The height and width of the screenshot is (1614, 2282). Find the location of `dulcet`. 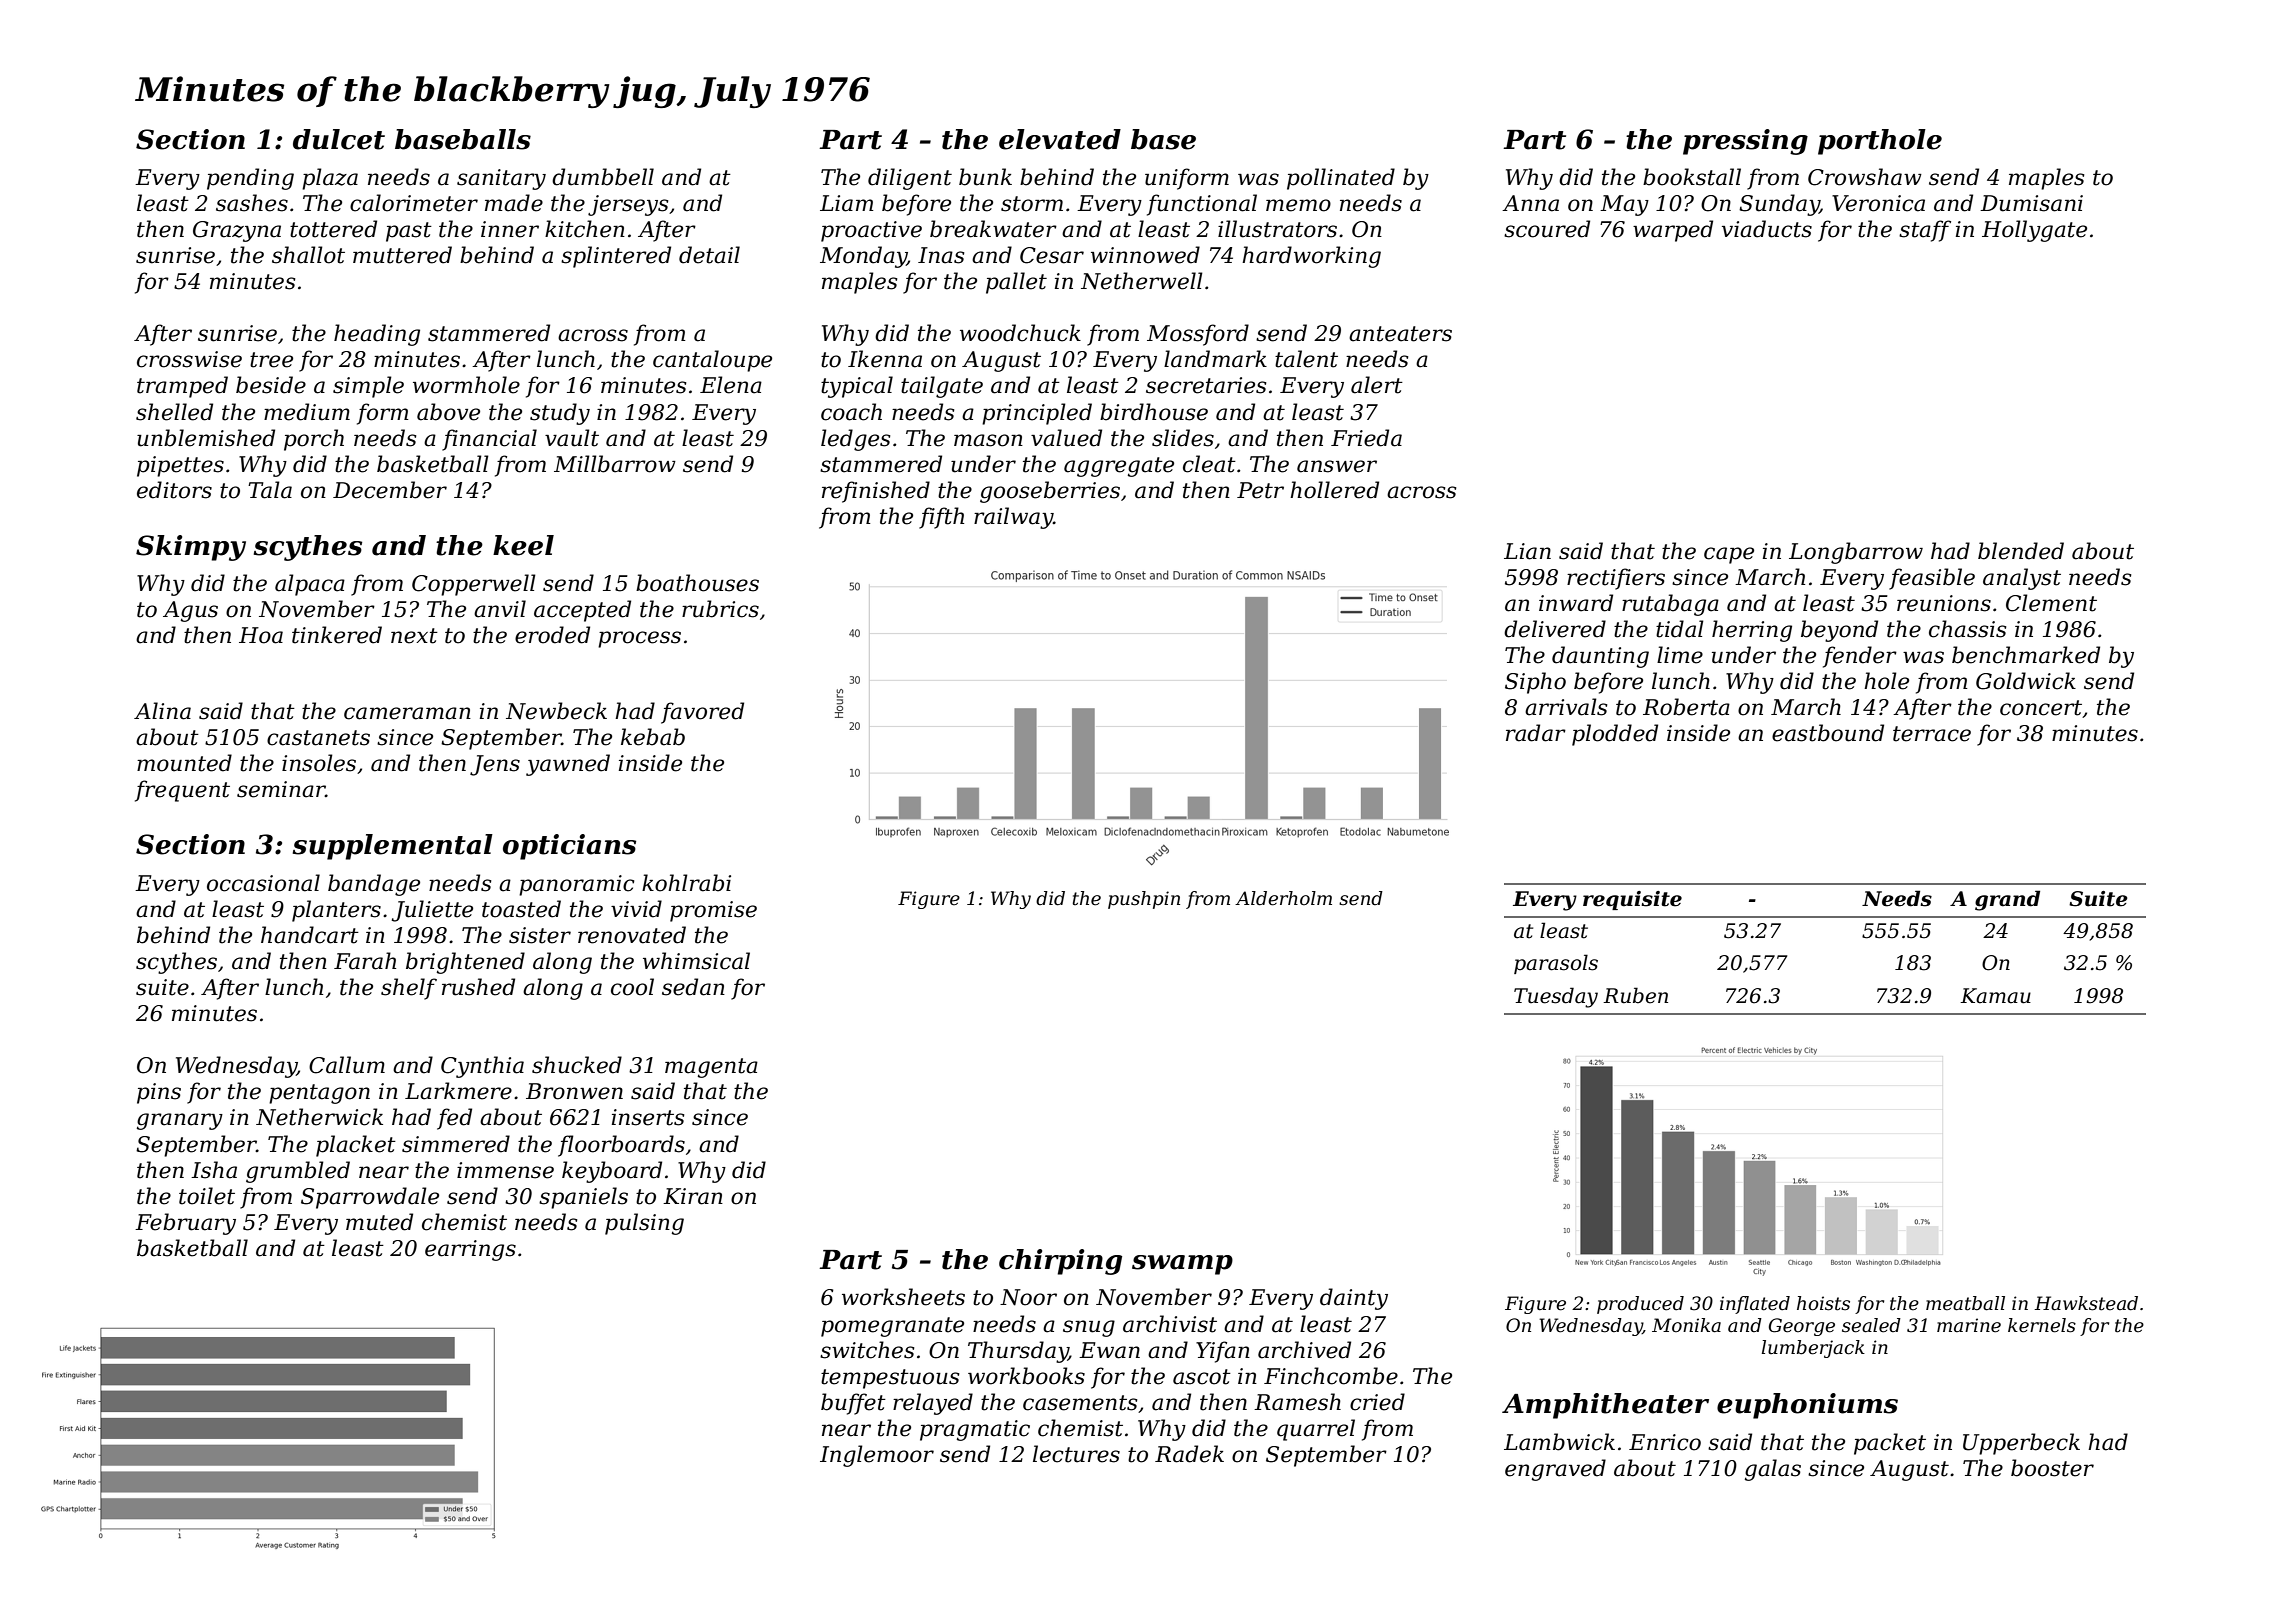

dulcet is located at coordinates (339, 139).
